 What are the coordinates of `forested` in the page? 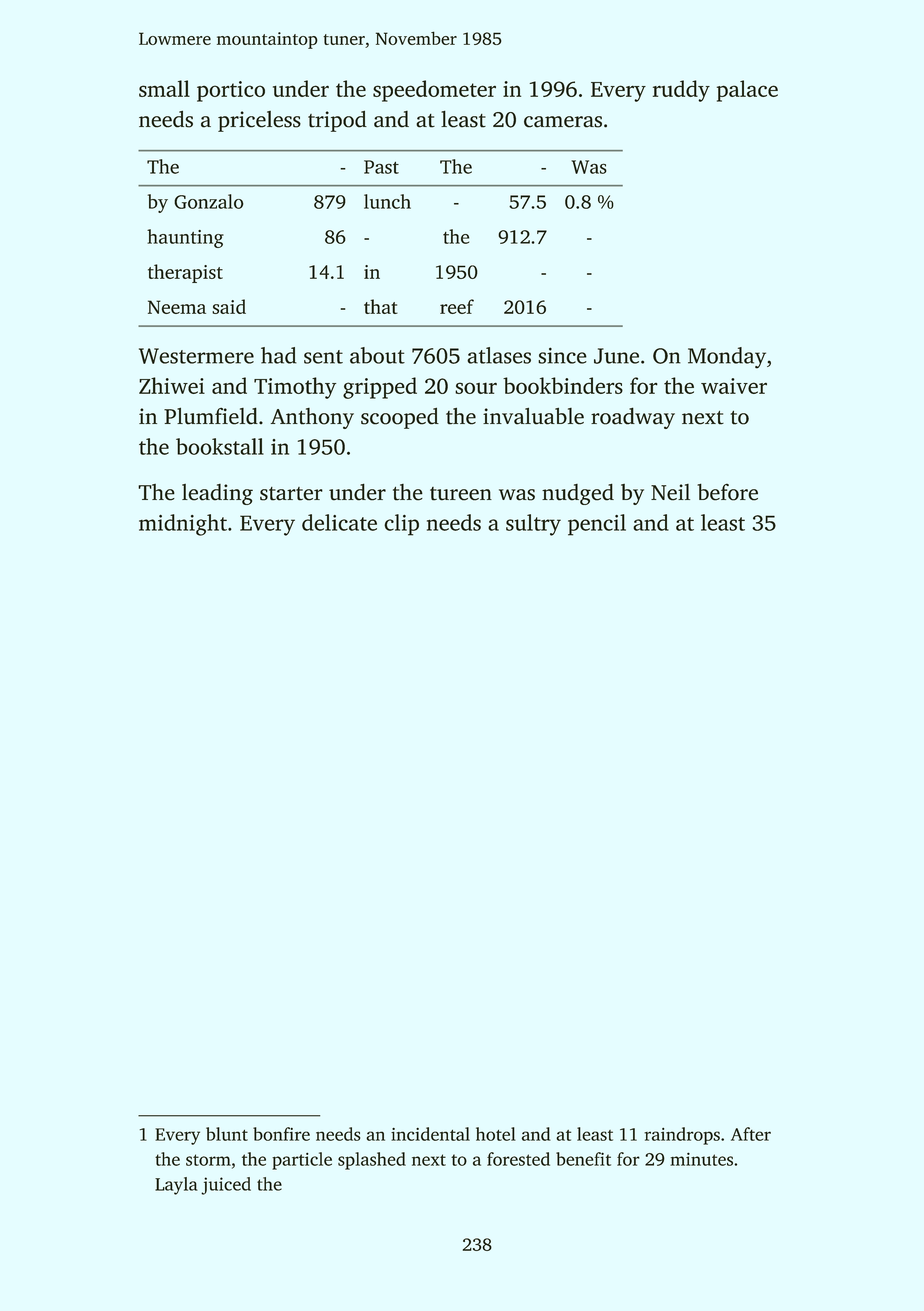 It's located at (518, 1159).
